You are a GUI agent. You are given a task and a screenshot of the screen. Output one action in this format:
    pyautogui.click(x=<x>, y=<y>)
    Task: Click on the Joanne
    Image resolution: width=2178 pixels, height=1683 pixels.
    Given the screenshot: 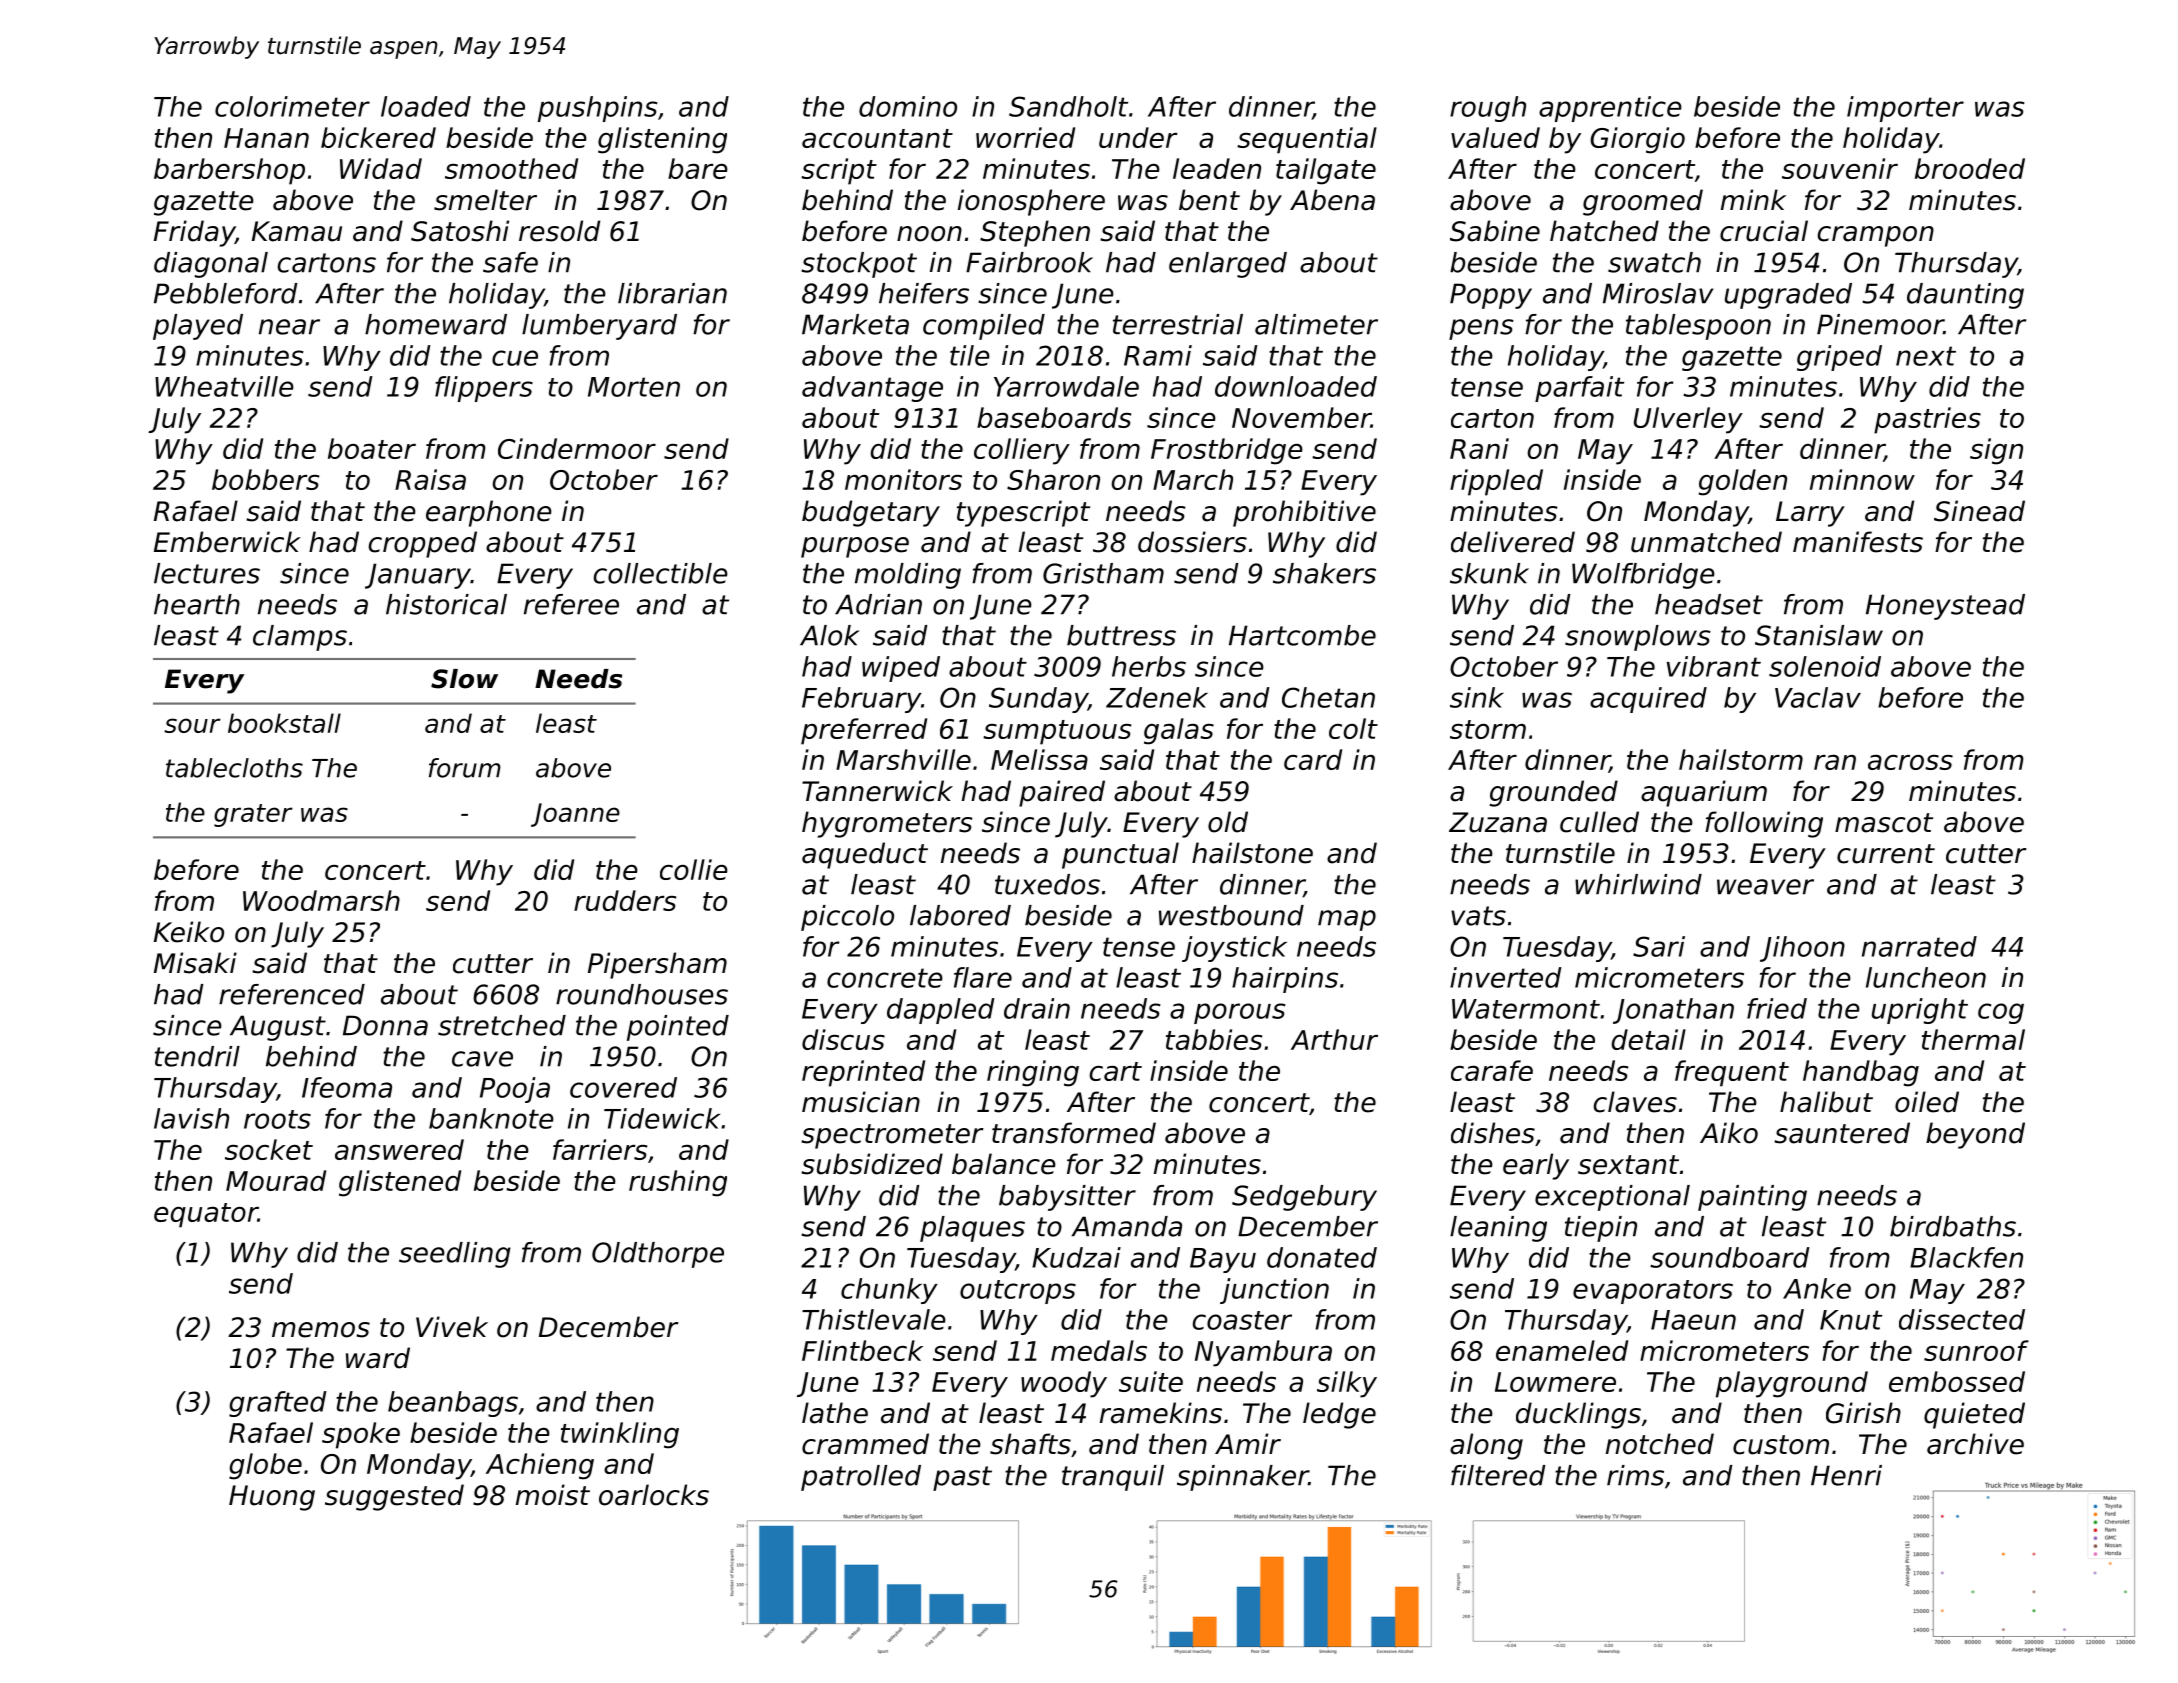 What is the action you would take?
    pyautogui.click(x=575, y=815)
